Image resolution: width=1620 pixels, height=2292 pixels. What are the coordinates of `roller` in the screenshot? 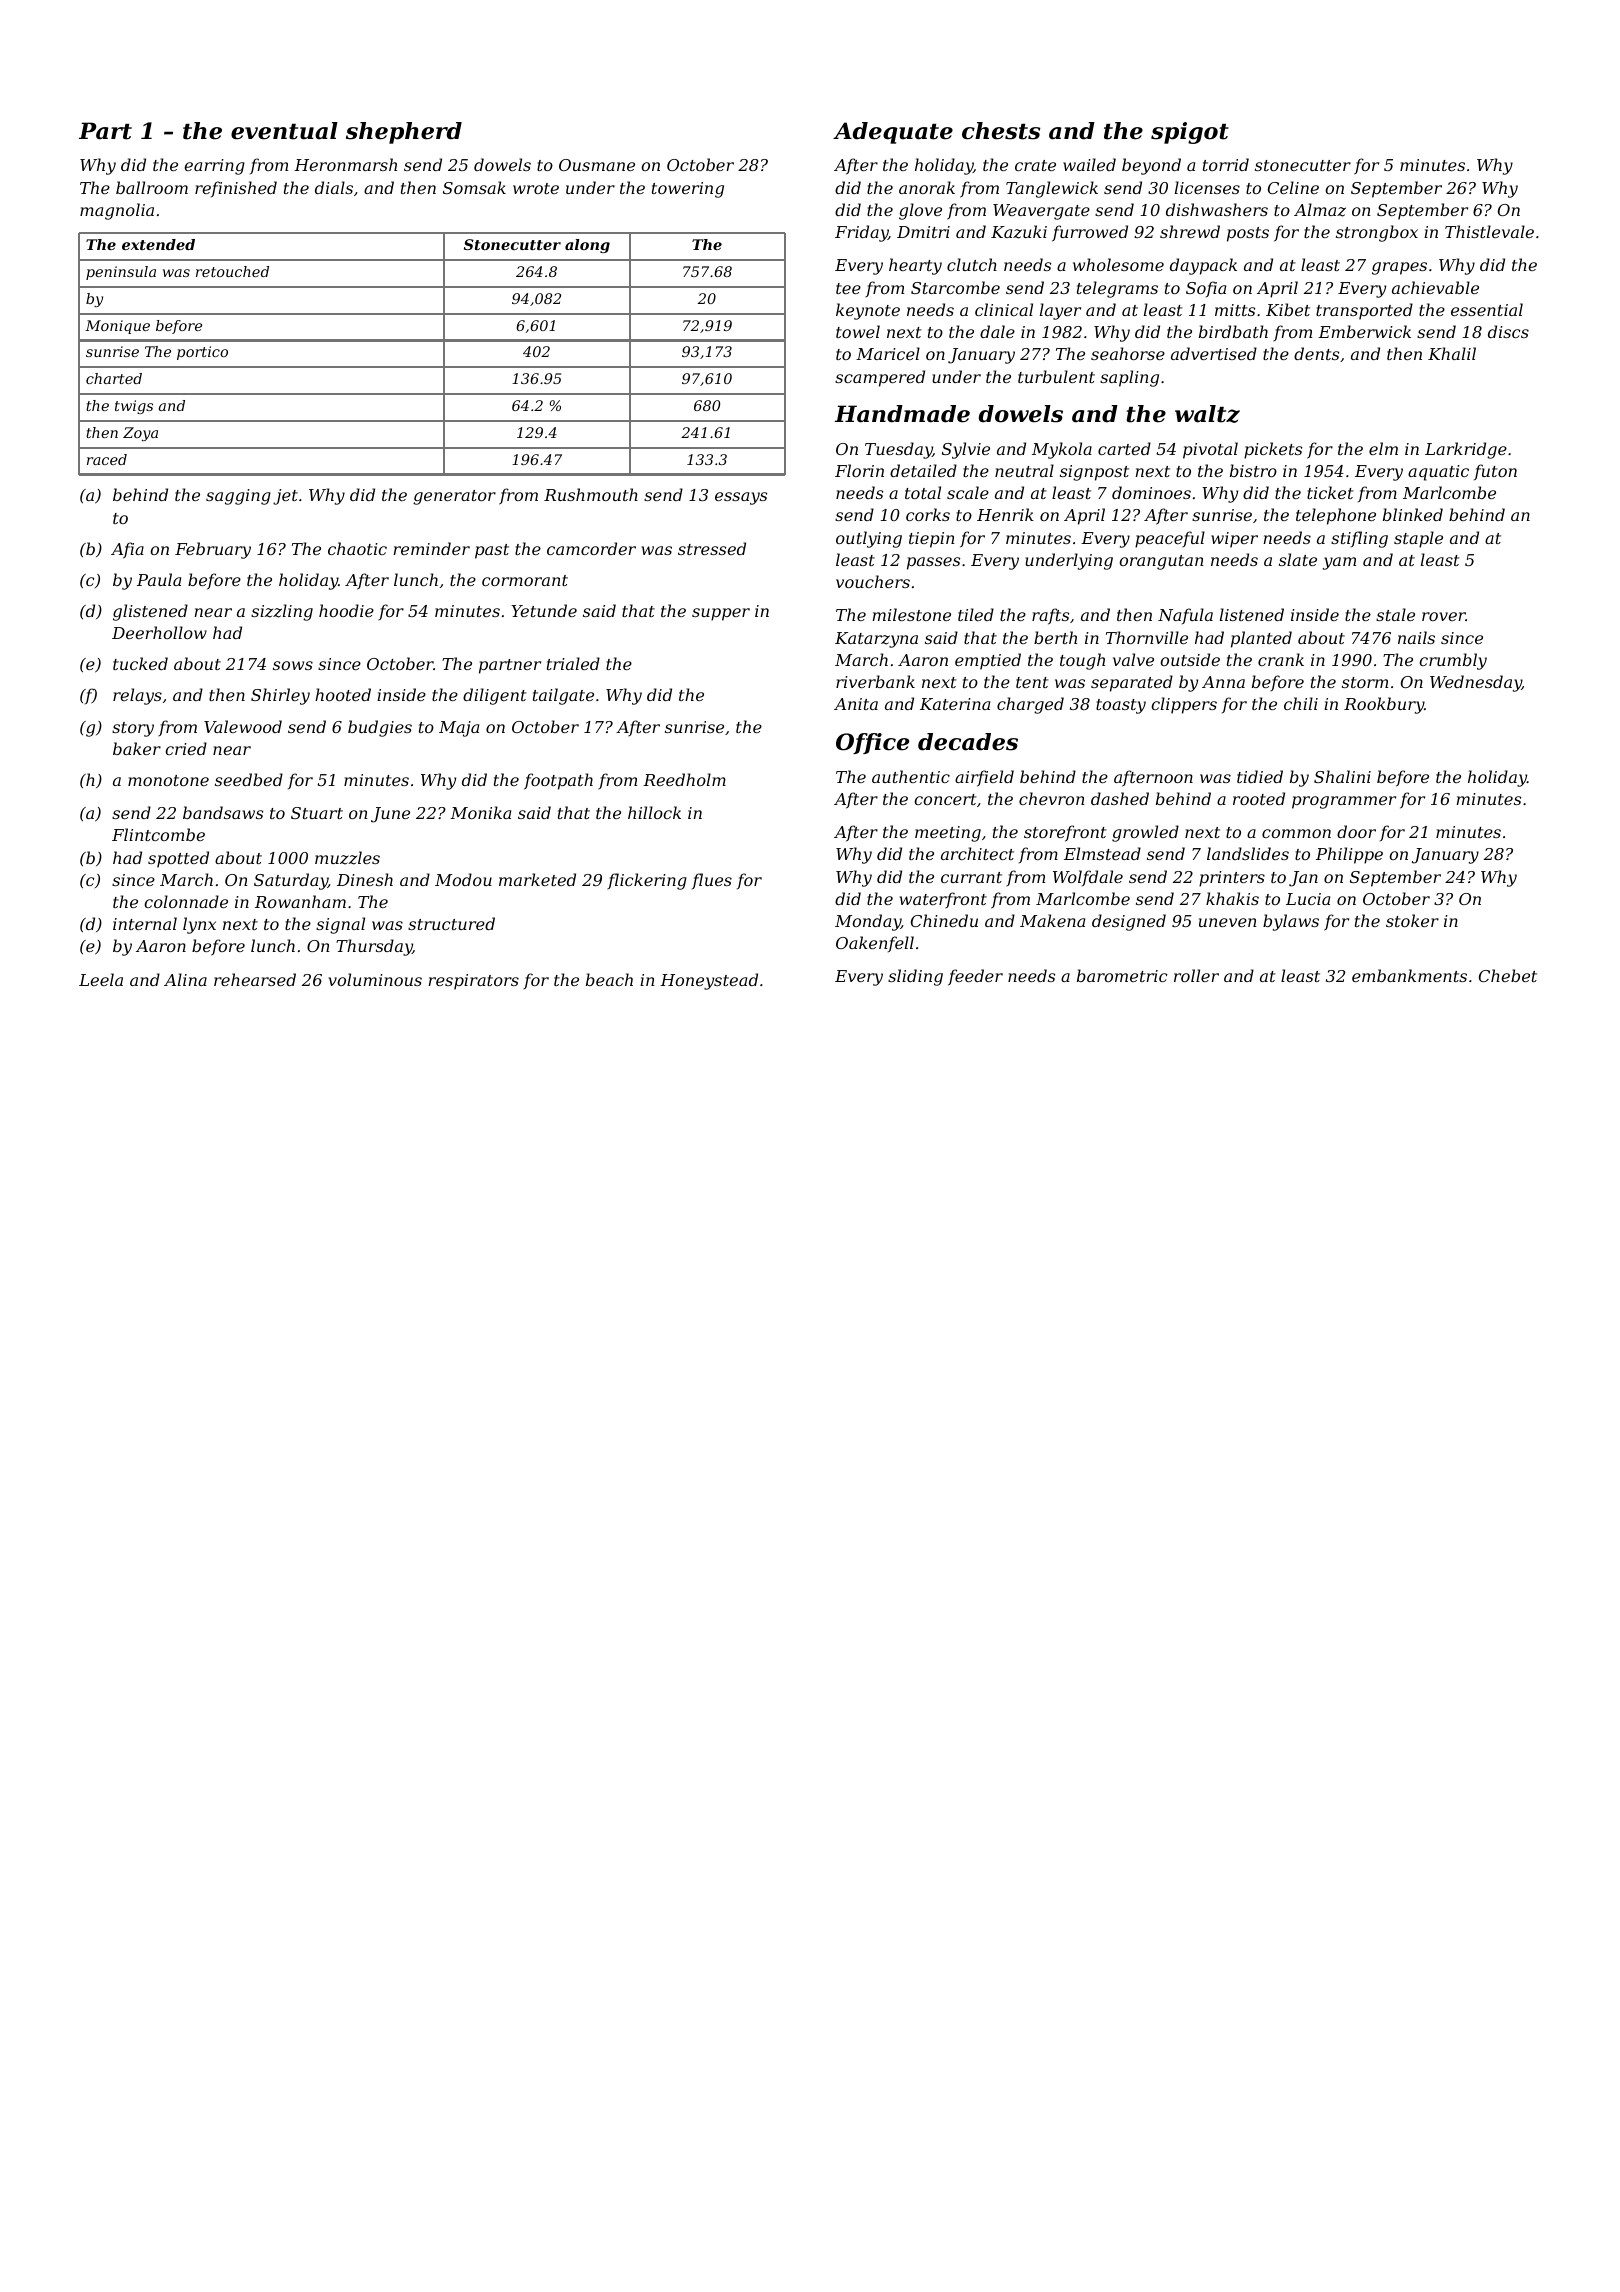 It's located at (1196, 975).
